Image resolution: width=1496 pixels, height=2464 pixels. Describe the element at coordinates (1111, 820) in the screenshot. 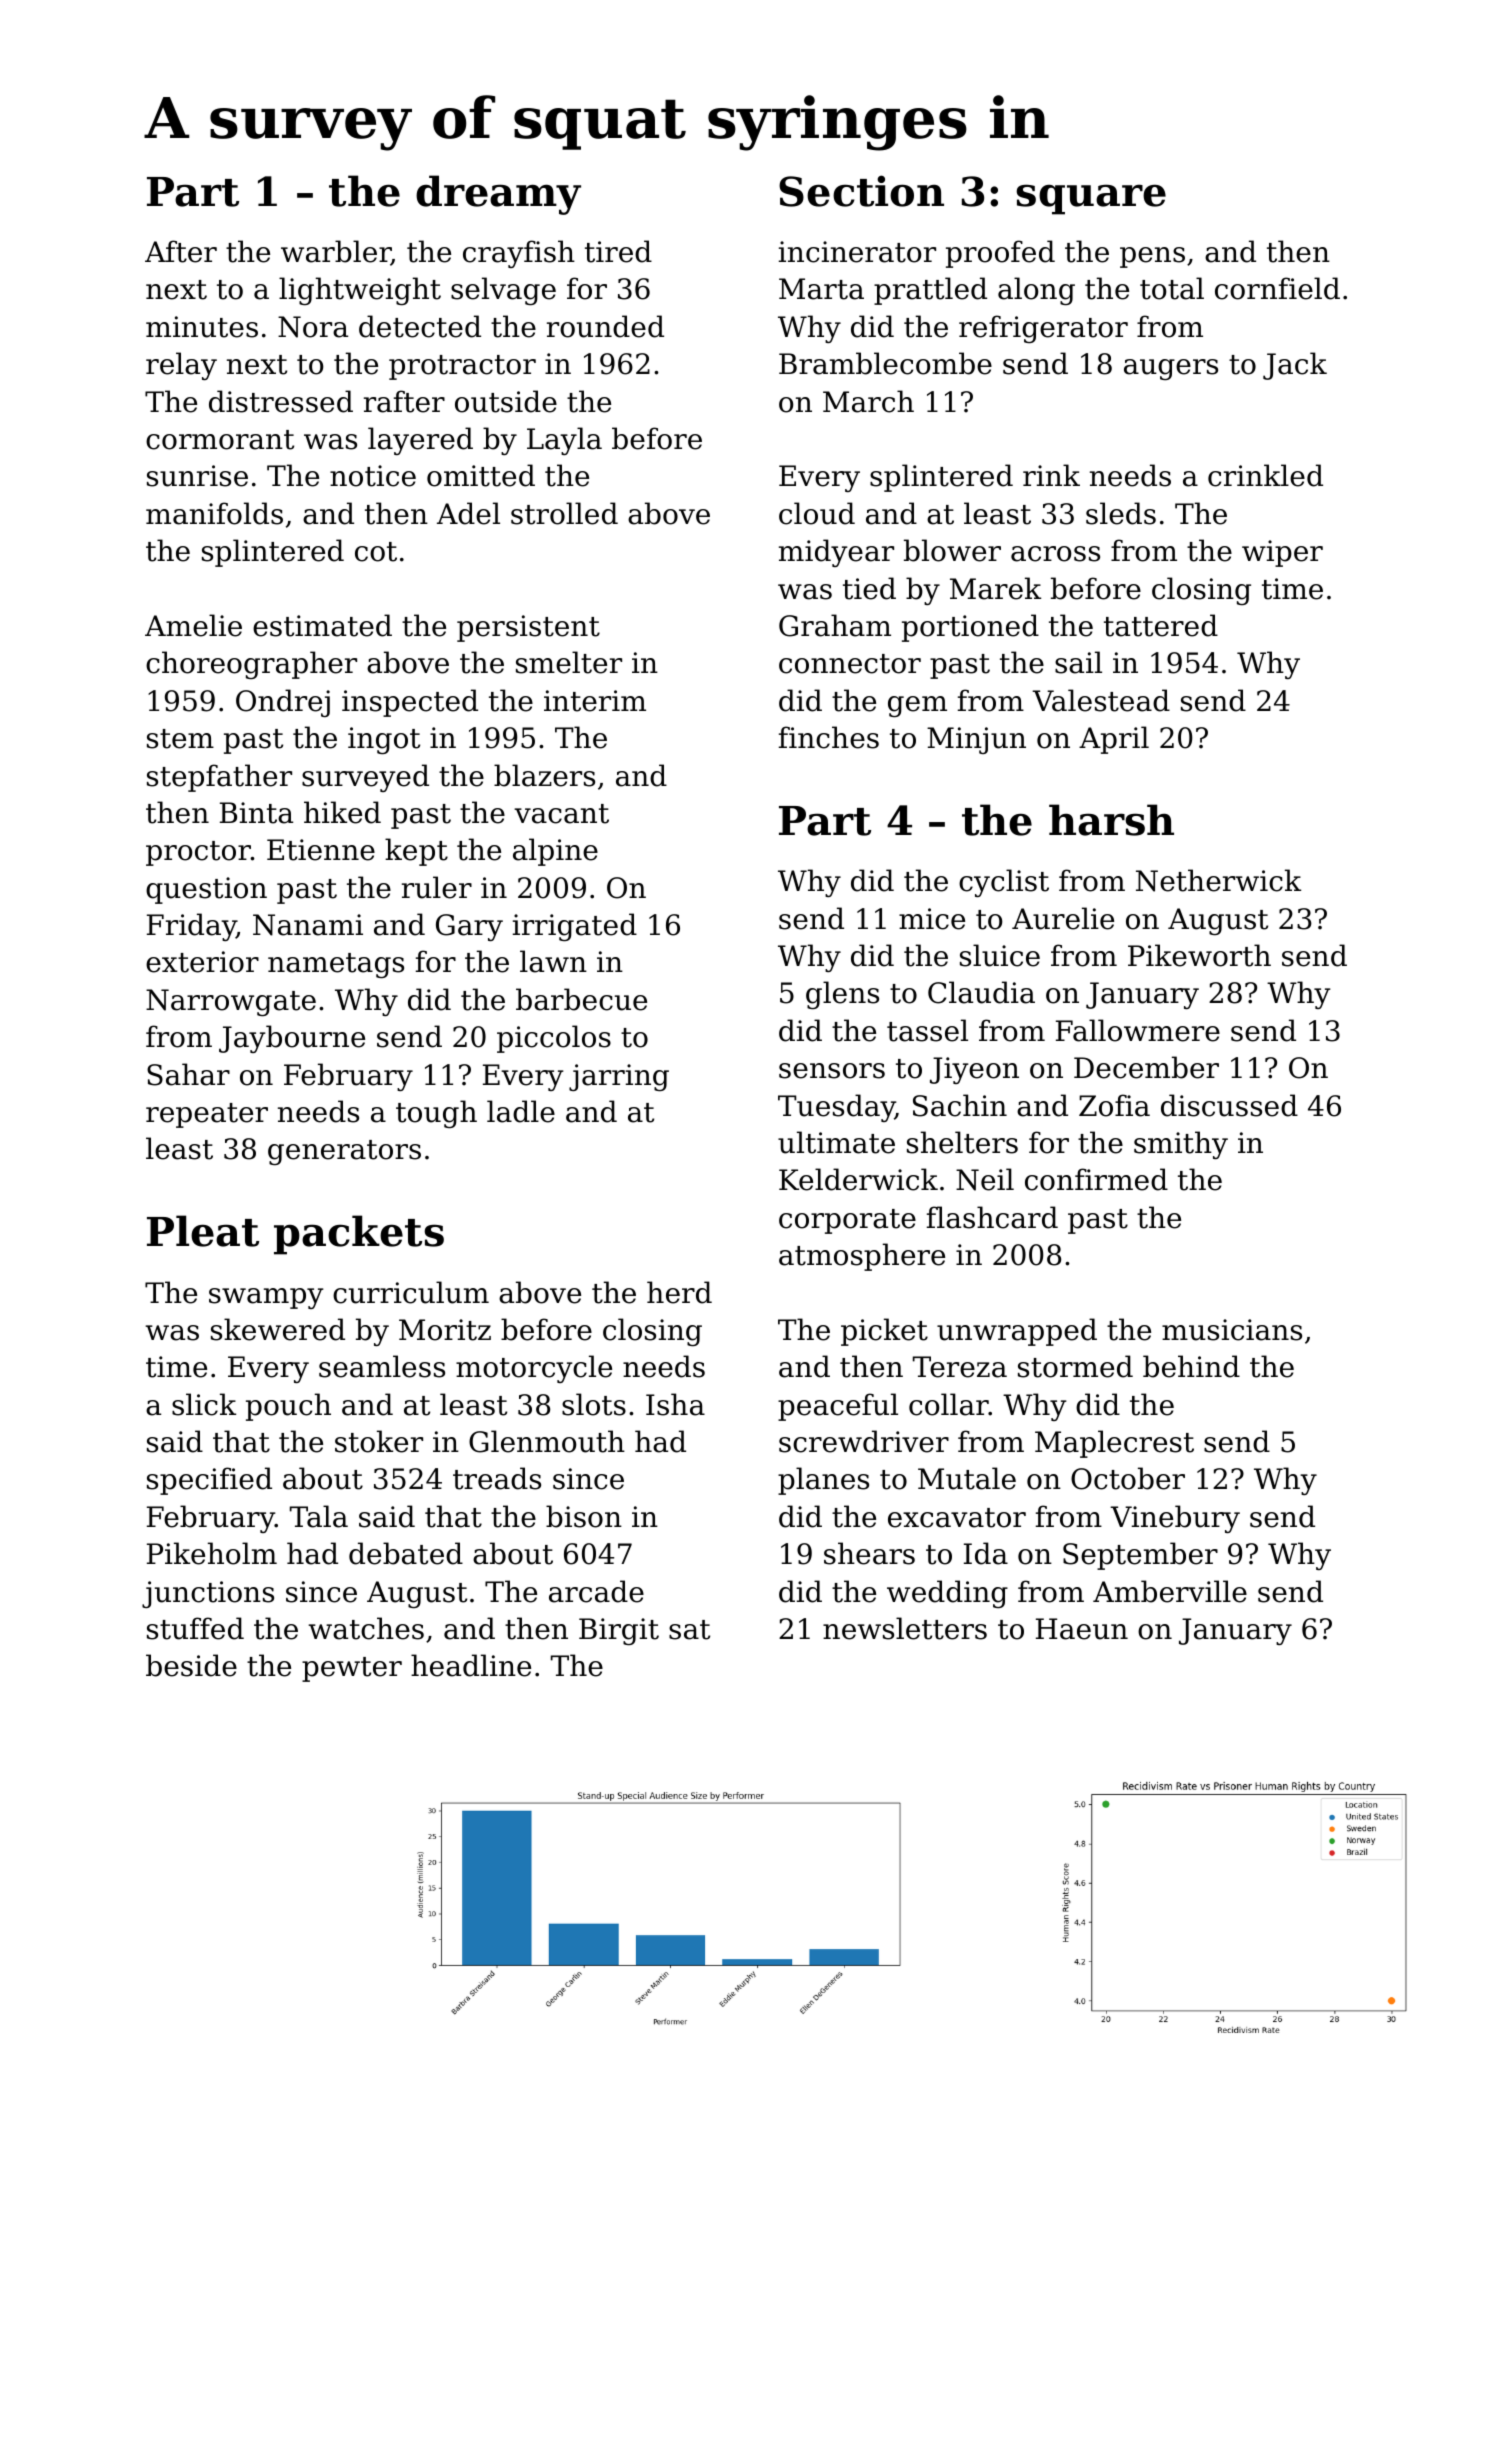

I see `harsh` at that location.
